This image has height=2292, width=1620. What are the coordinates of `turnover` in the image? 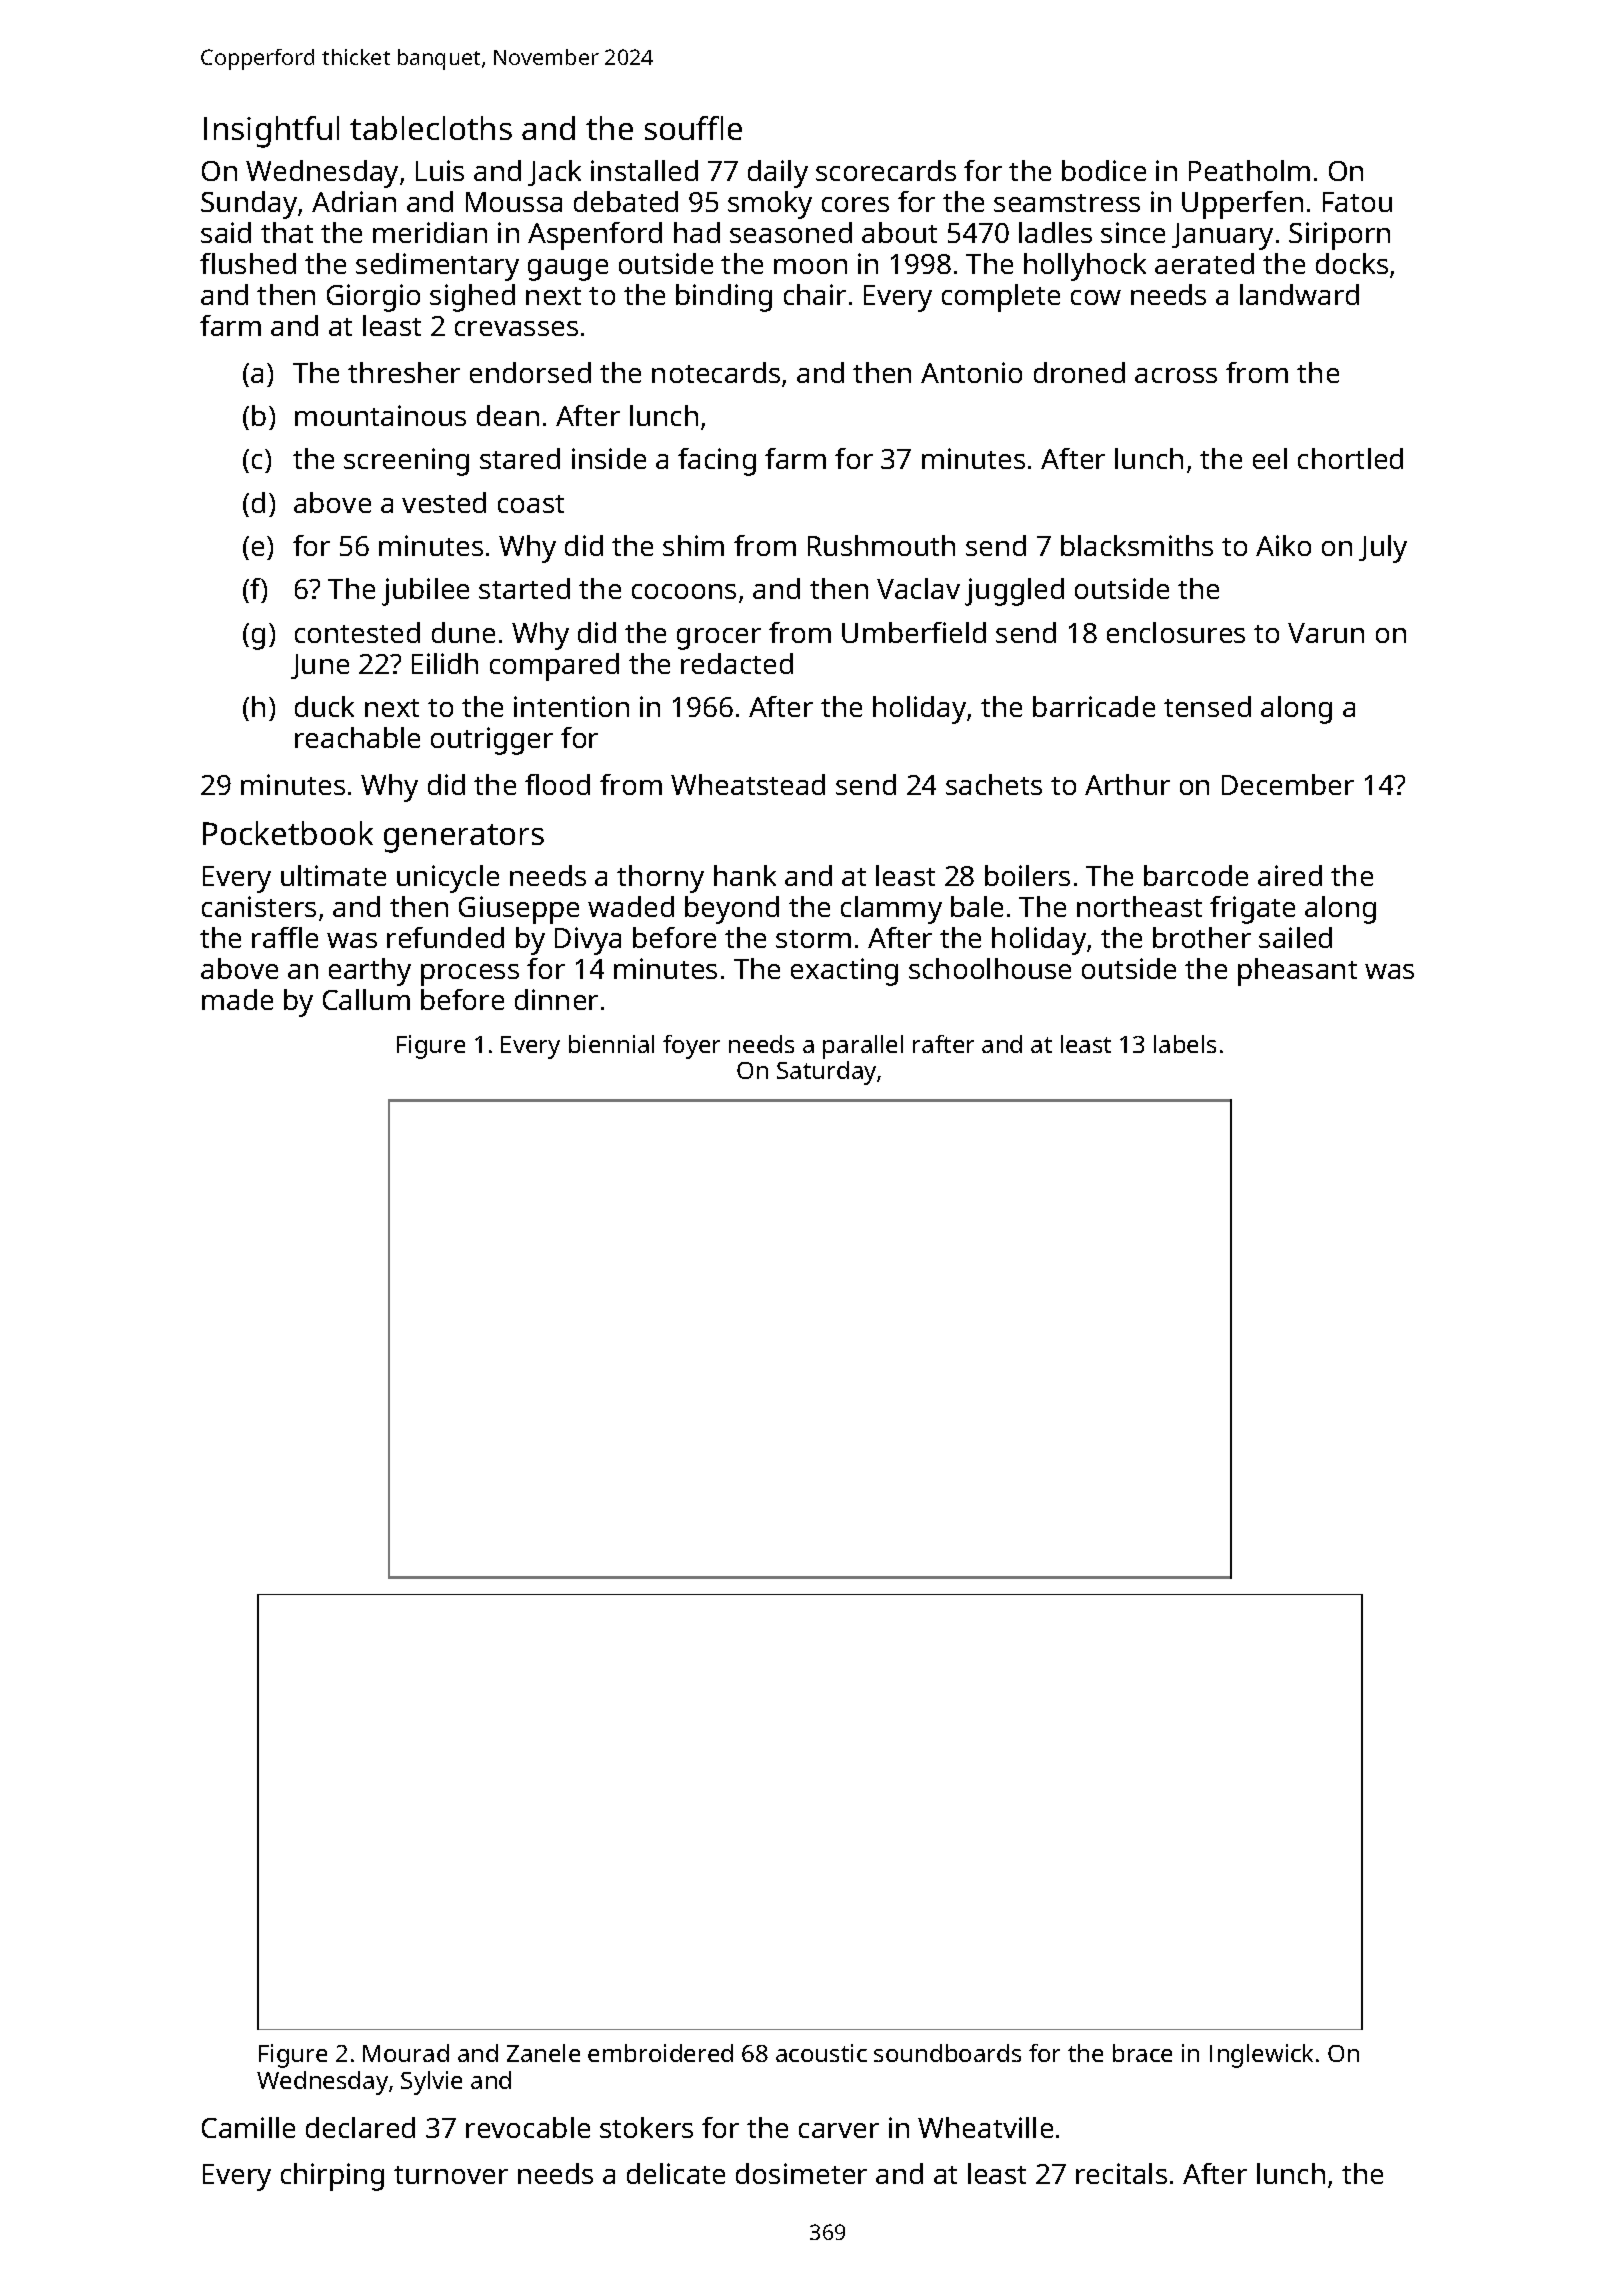 It's located at (451, 2175).
